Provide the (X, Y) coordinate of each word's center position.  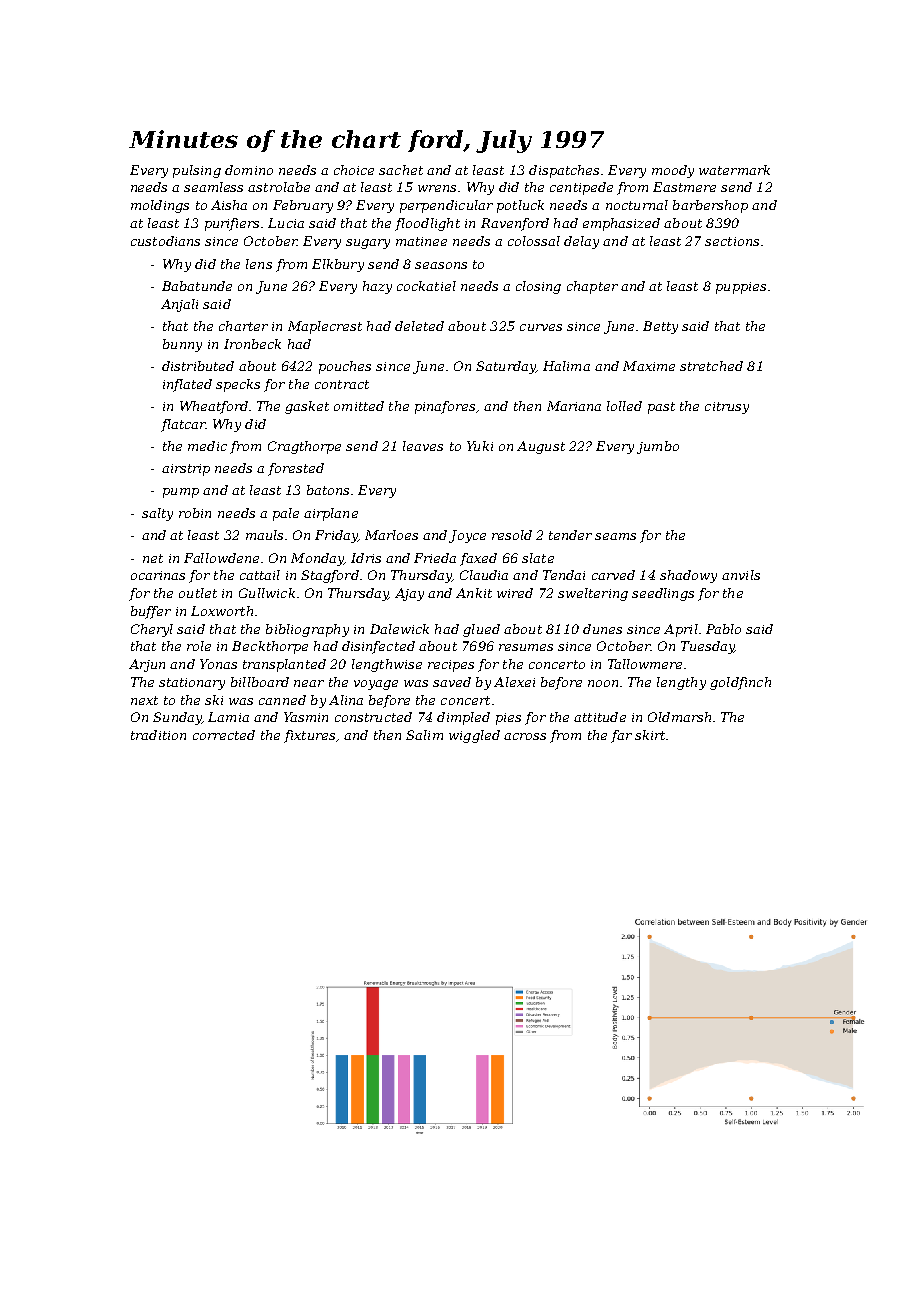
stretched (711, 366)
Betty (660, 327)
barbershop (710, 206)
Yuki (480, 446)
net (153, 558)
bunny (182, 345)
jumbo (658, 447)
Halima (566, 366)
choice (354, 170)
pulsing (197, 171)
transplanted (284, 665)
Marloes (391, 535)
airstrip (186, 470)
